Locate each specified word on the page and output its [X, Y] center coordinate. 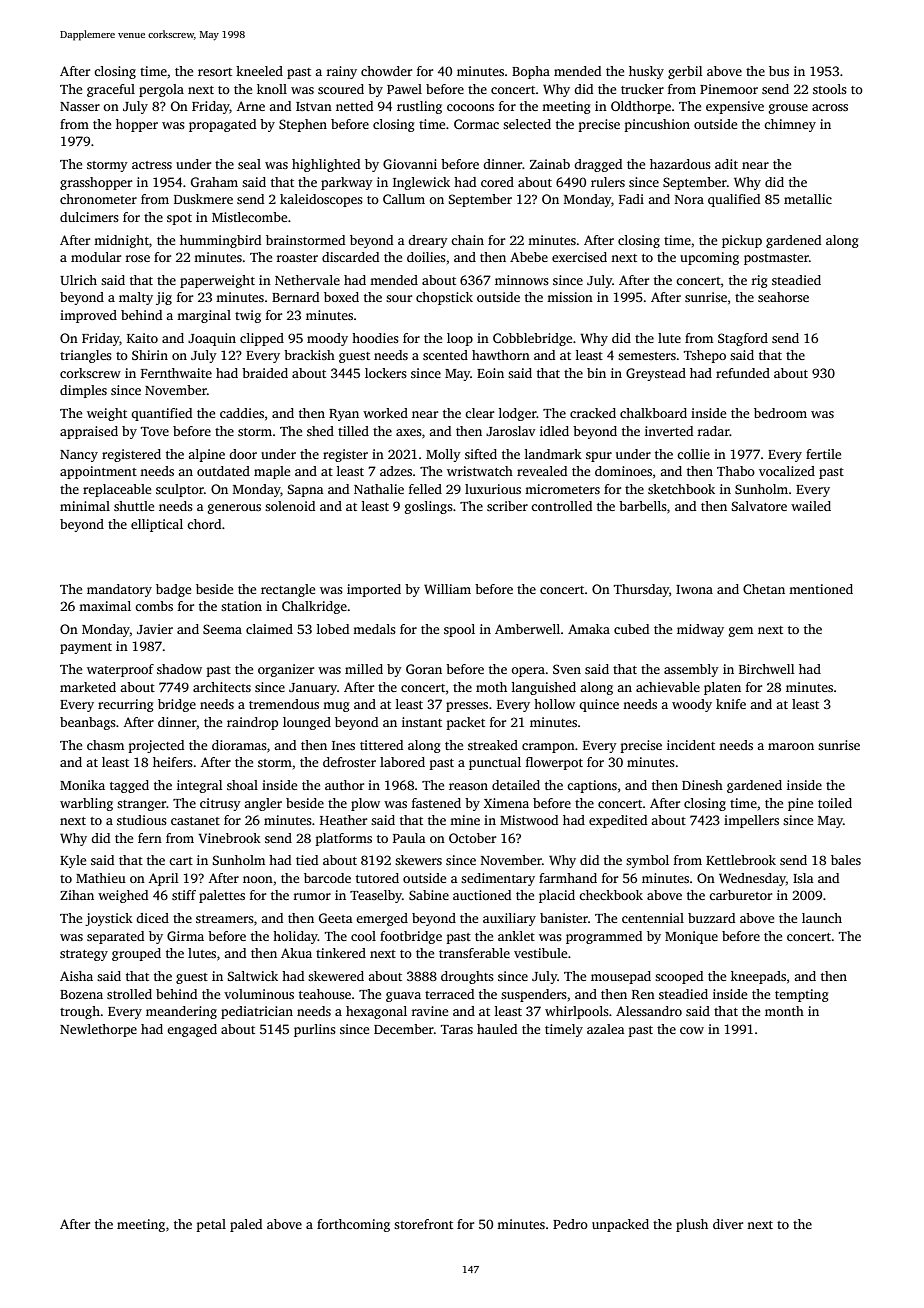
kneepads [758, 977]
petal [211, 1225]
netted [354, 106]
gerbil [685, 72]
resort [215, 72]
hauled [497, 1029]
